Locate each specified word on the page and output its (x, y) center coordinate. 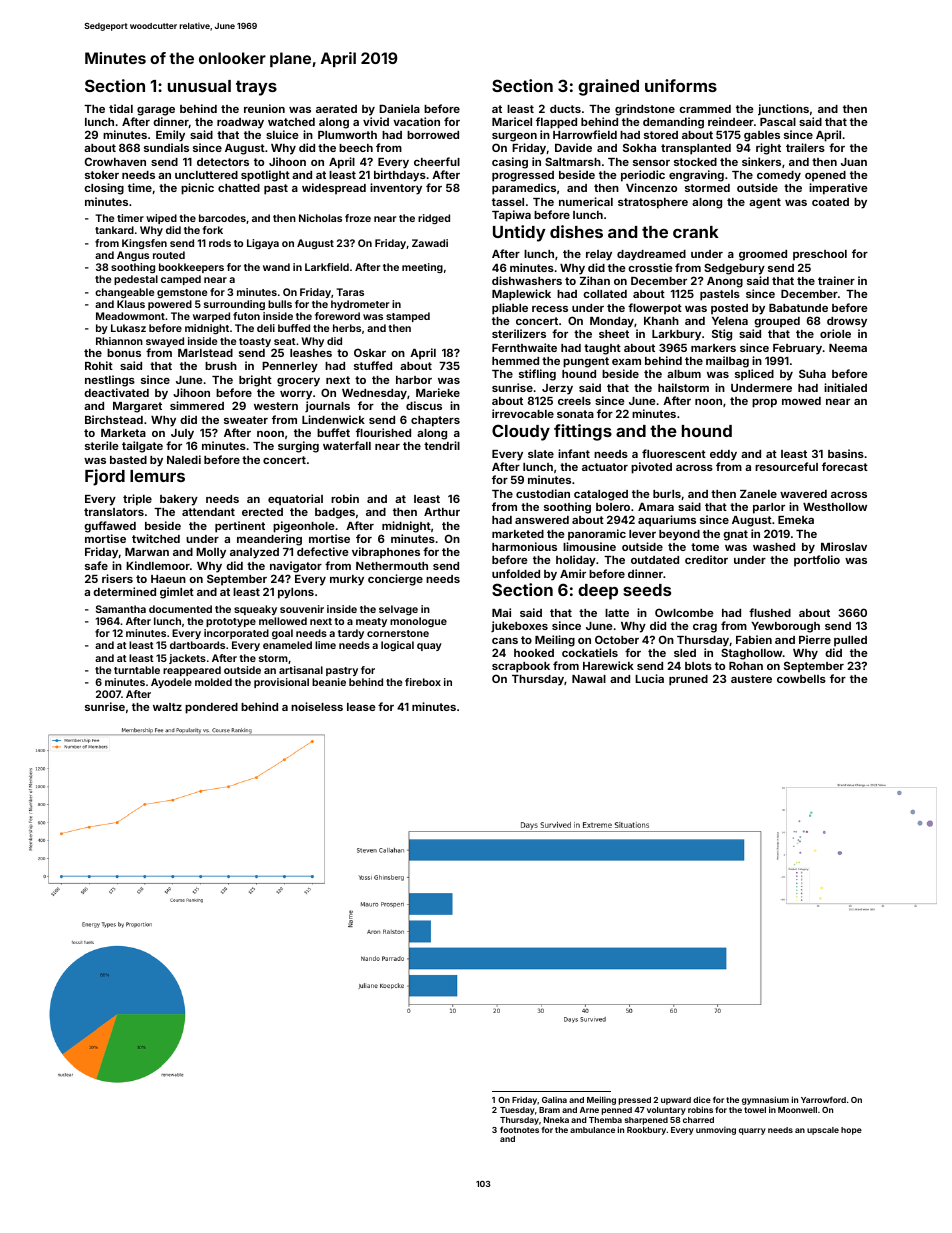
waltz (167, 707)
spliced (754, 375)
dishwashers (527, 280)
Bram (549, 1110)
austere (751, 679)
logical (397, 646)
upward (676, 1101)
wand (276, 267)
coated (830, 202)
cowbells (801, 679)
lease (361, 707)
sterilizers (519, 333)
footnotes (519, 1129)
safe (96, 565)
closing (104, 189)
